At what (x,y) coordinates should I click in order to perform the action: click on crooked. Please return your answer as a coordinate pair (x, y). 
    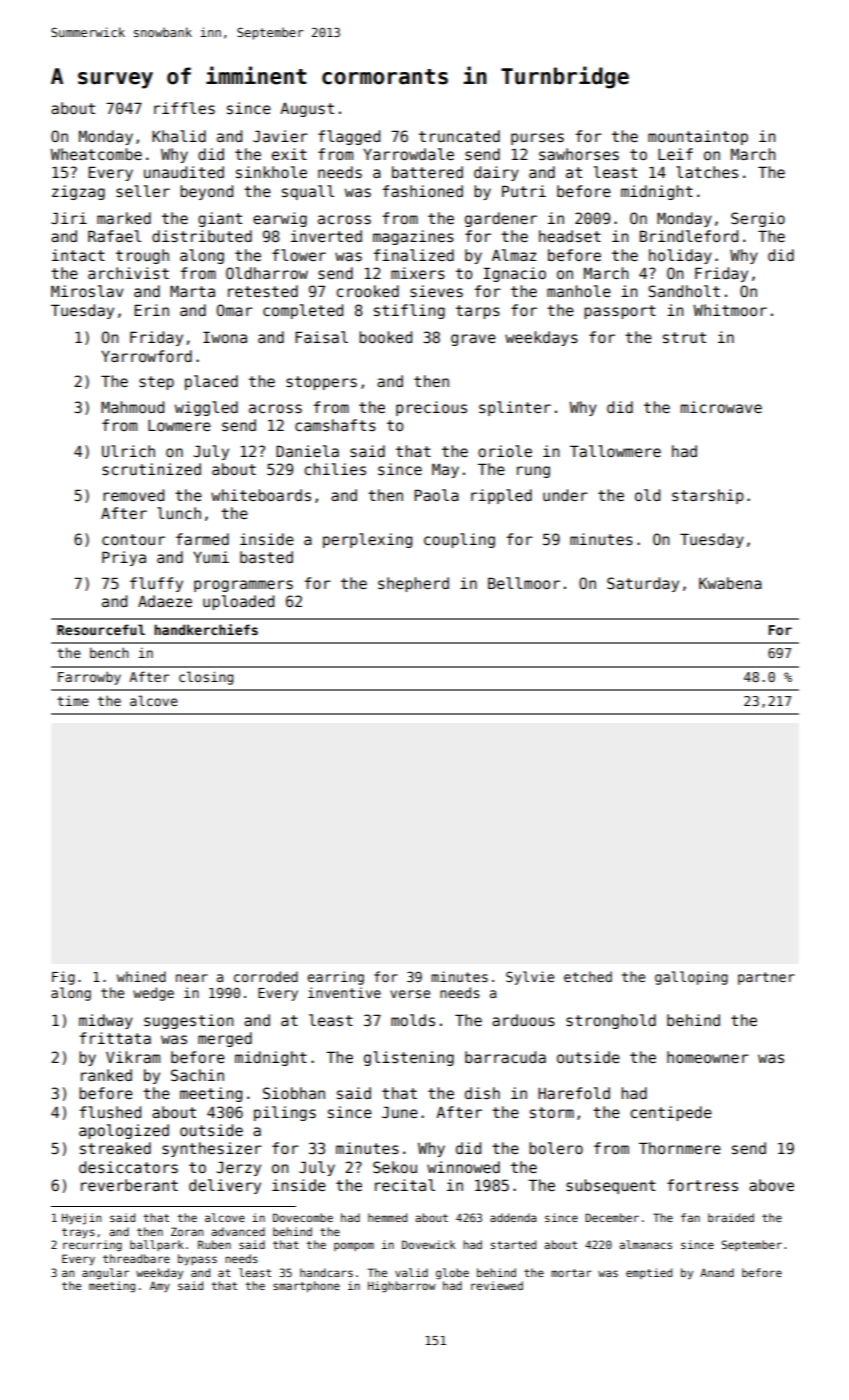
    Looking at the image, I should click on (367, 291).
